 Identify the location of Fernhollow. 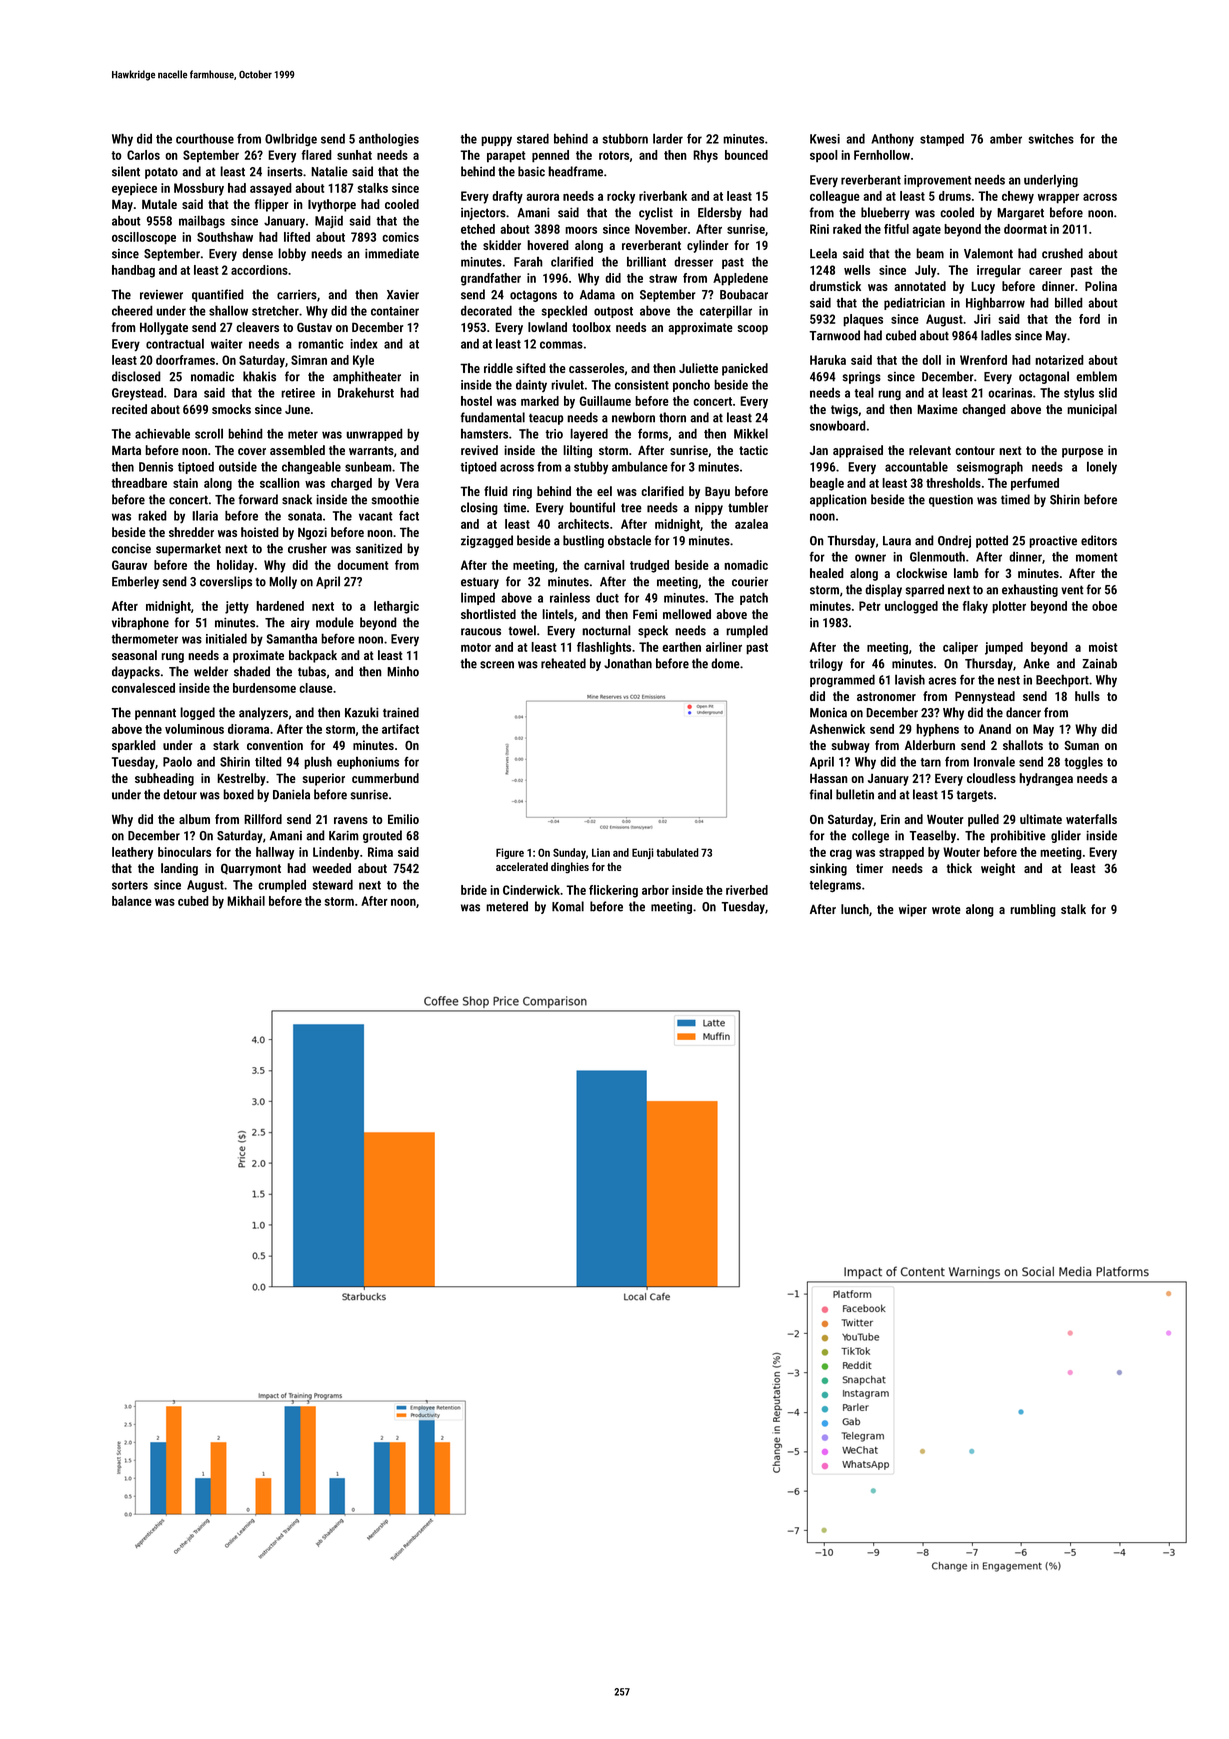
(882, 155).
